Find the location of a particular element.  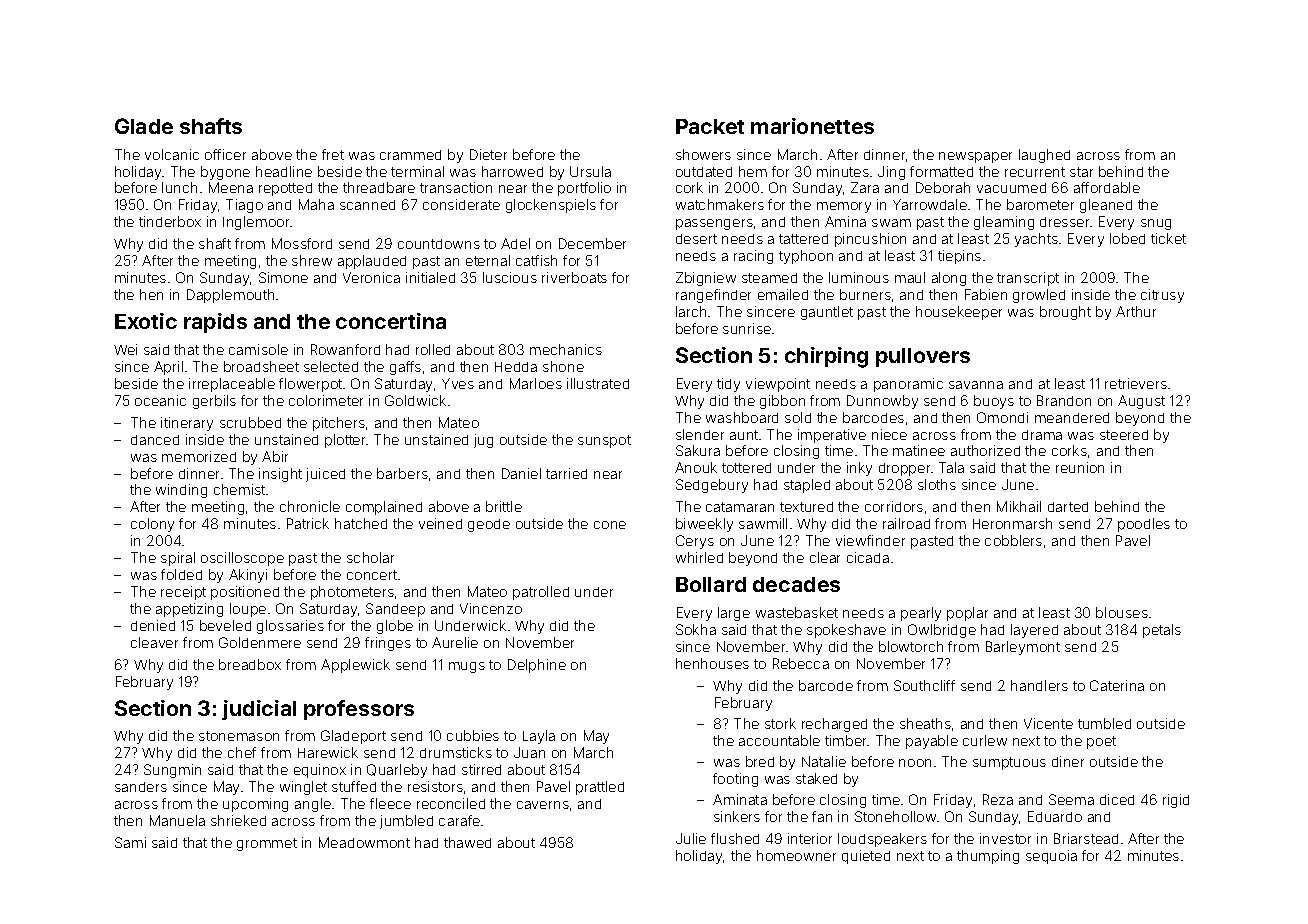

footing is located at coordinates (735, 780).
